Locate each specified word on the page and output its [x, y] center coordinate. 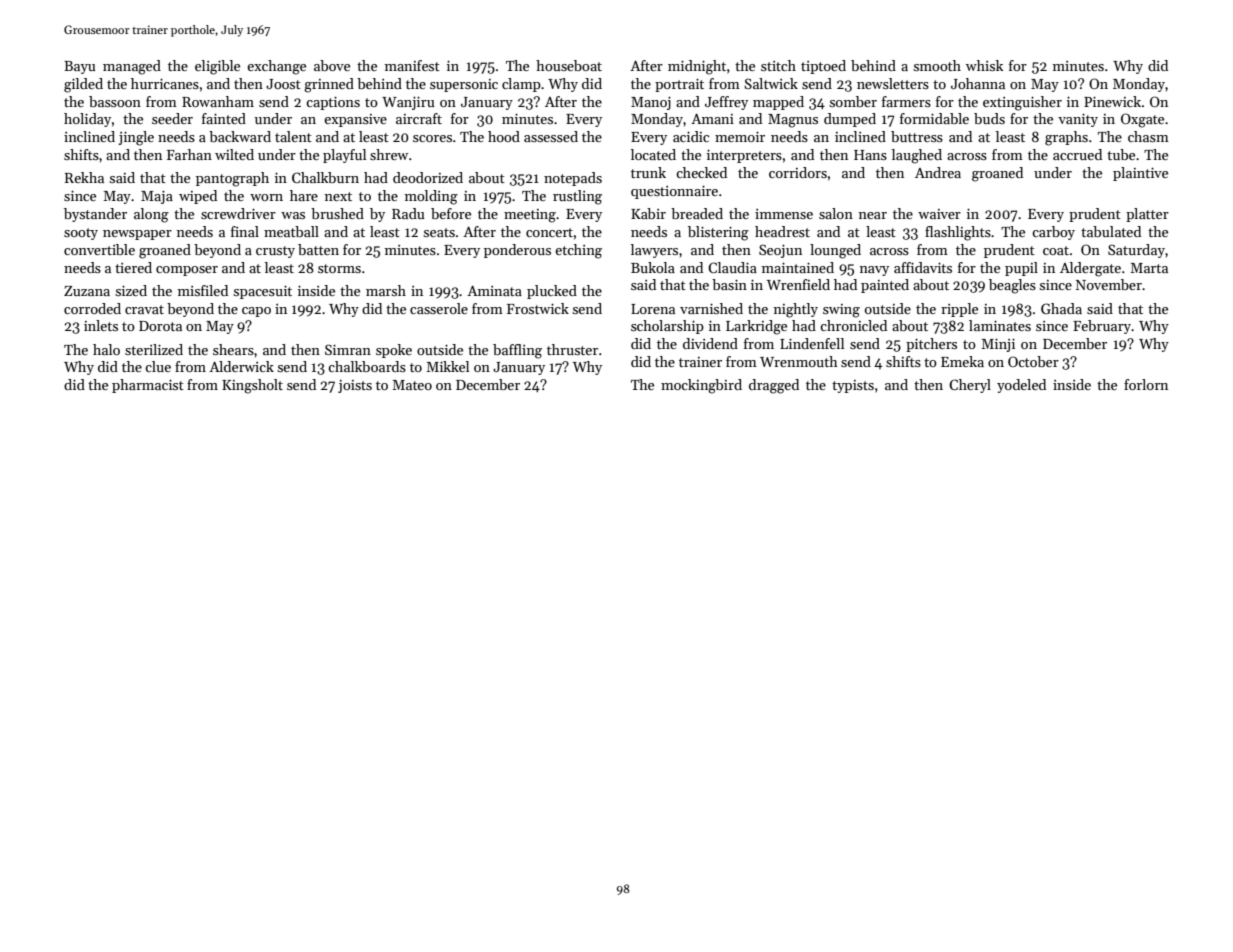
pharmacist [148, 386]
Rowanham [218, 101]
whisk [984, 65]
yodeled [1021, 386]
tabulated [1111, 231]
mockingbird [701, 386]
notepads [573, 179]
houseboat [569, 65]
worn [266, 197]
